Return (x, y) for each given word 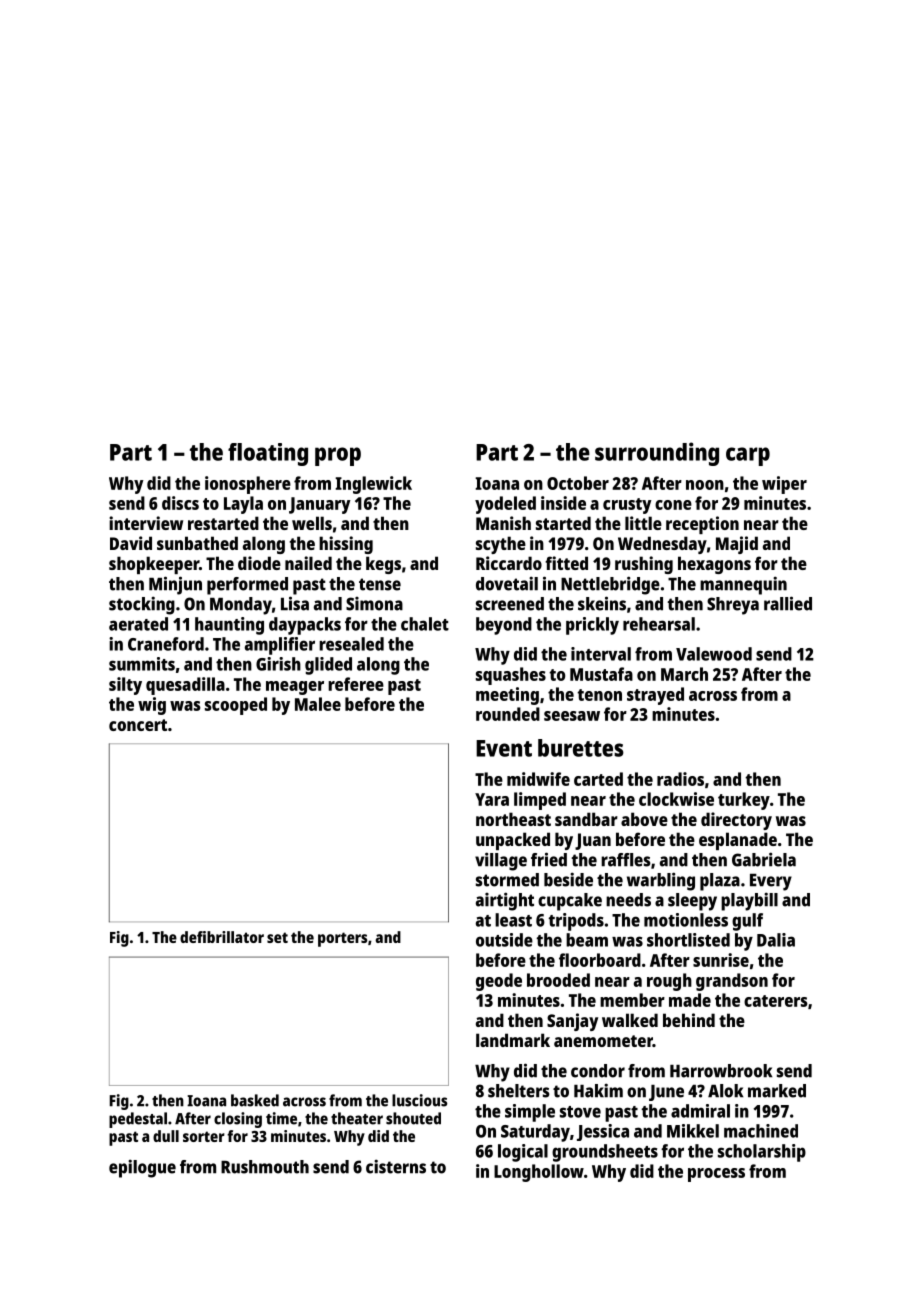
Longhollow (539, 1173)
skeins (602, 603)
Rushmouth (265, 1167)
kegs (383, 565)
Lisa (295, 603)
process (716, 1175)
